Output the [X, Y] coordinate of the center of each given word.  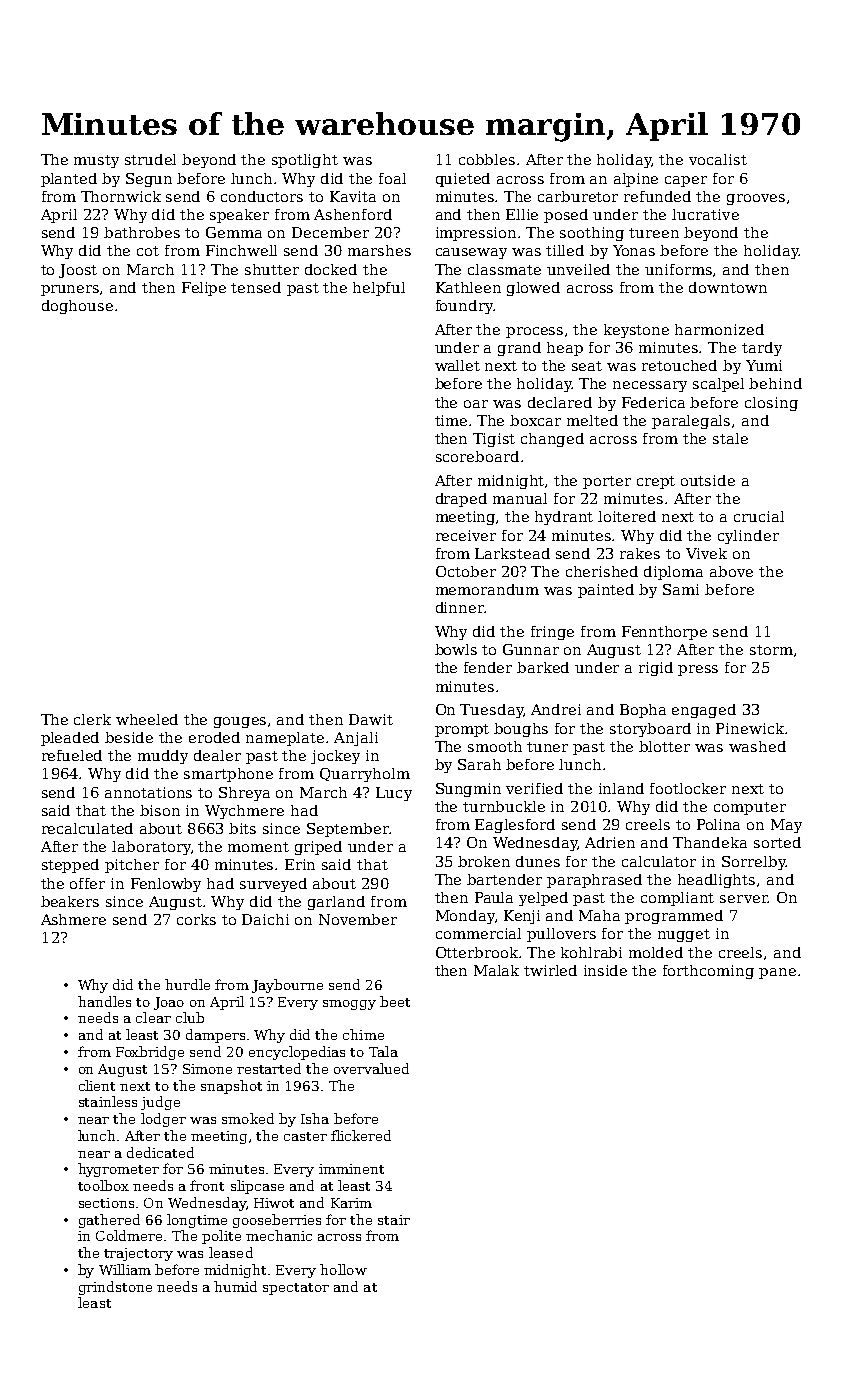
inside [605, 970]
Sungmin [468, 790]
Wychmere [244, 812]
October [466, 571]
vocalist [718, 159]
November [358, 919]
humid [235, 1286]
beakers [70, 901]
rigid [656, 669]
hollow [343, 1269]
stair [394, 1220]
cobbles [487, 159]
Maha [599, 915]
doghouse [77, 307]
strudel [150, 159]
